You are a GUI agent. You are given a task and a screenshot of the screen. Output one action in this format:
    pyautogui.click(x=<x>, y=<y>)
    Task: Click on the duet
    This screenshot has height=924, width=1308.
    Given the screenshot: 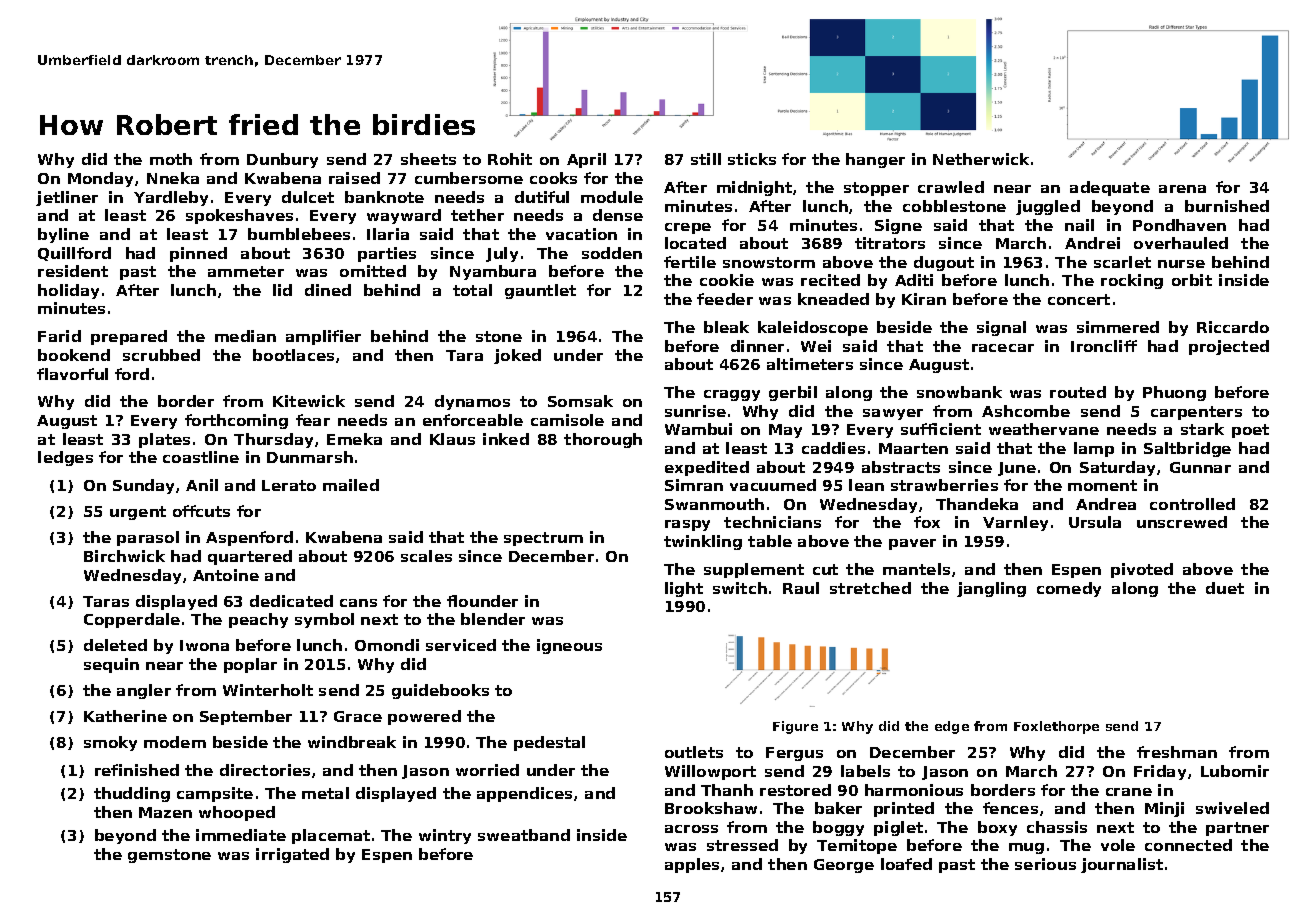 What is the action you would take?
    pyautogui.click(x=1225, y=588)
